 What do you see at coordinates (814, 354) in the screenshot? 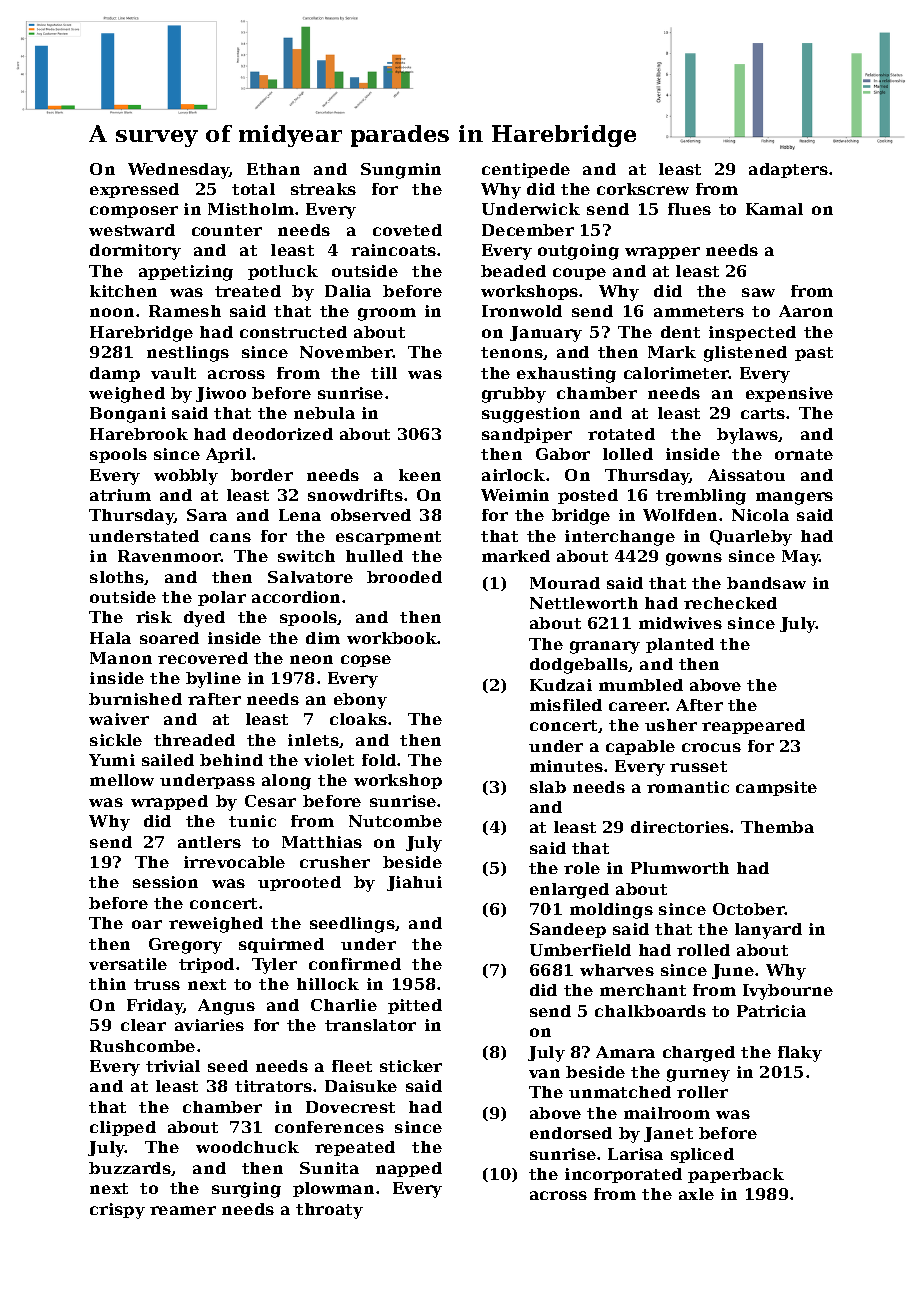
I see `past` at bounding box center [814, 354].
